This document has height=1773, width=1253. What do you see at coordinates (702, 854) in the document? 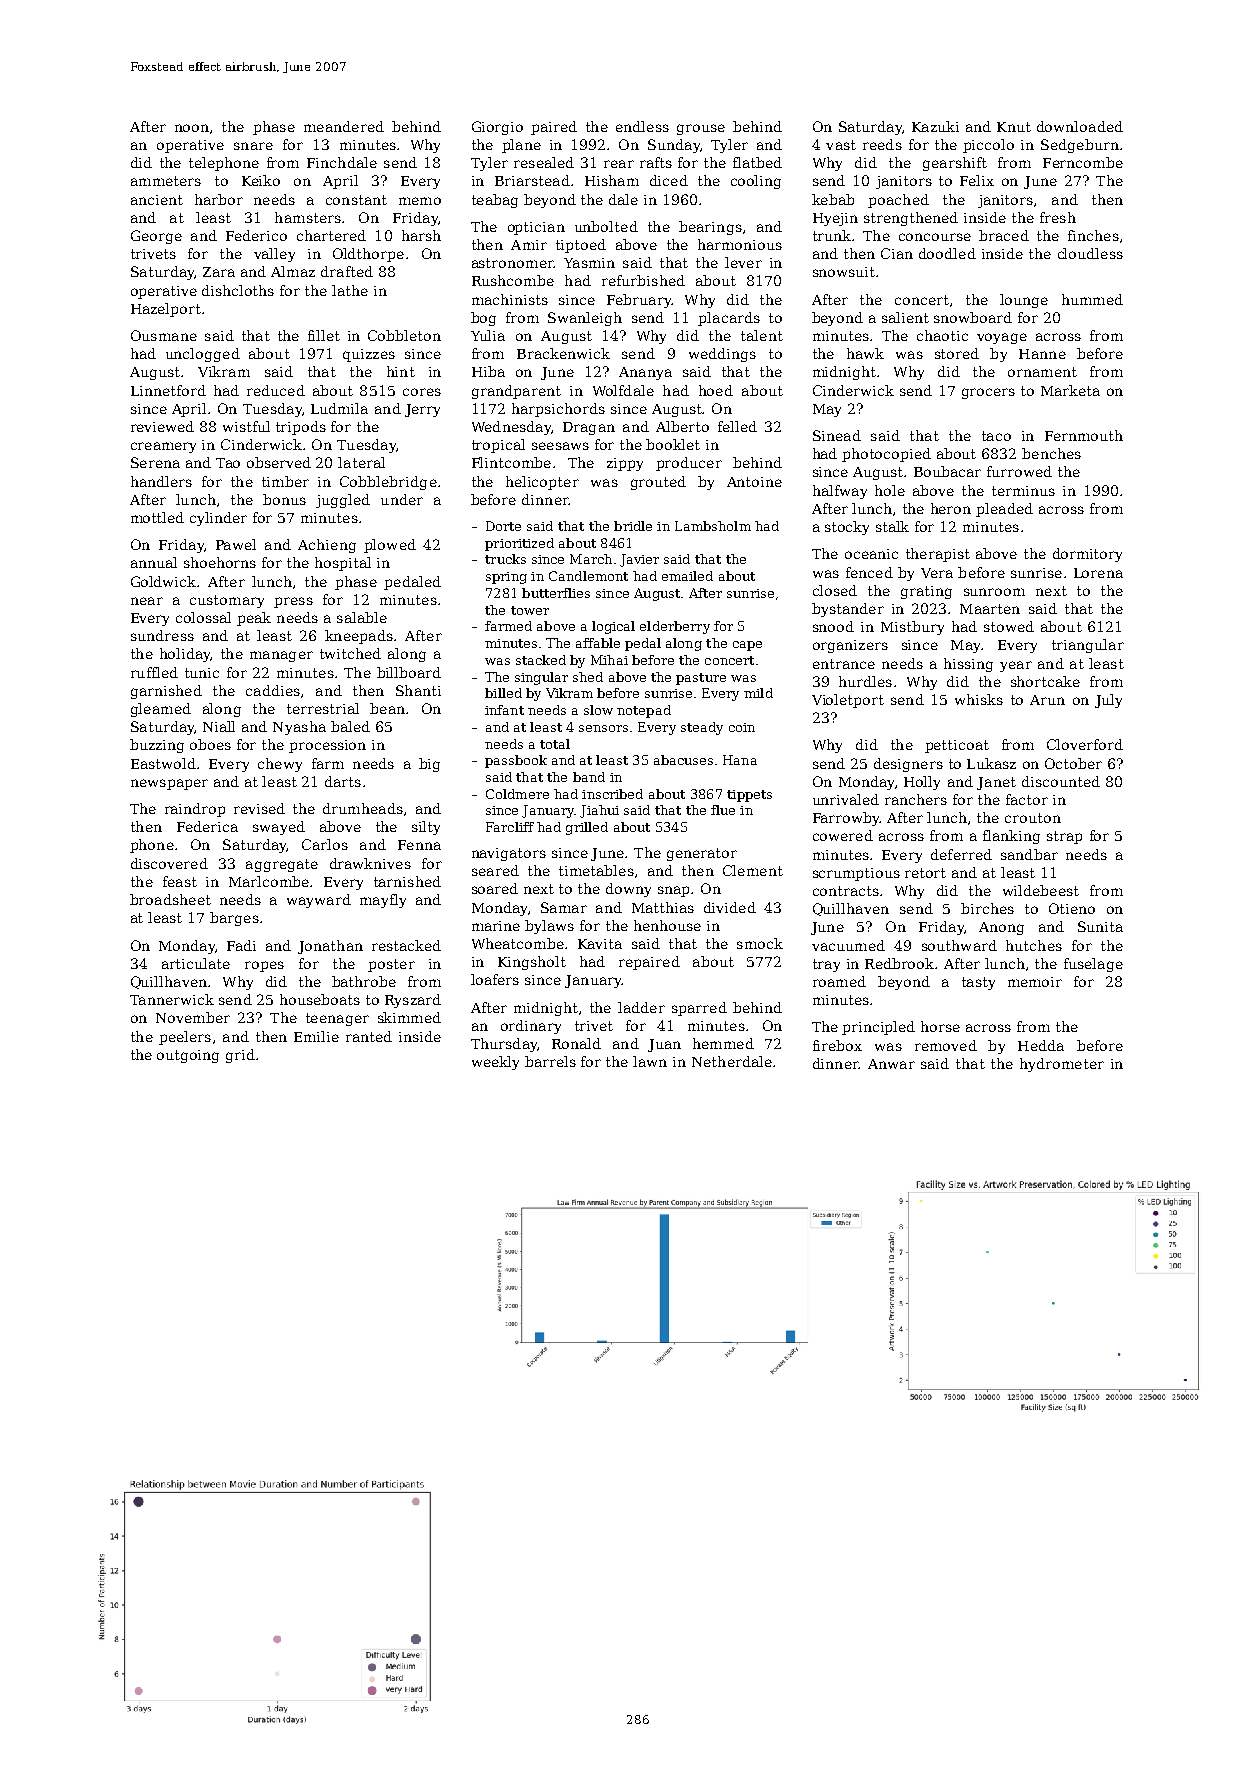
I see `generator` at bounding box center [702, 854].
